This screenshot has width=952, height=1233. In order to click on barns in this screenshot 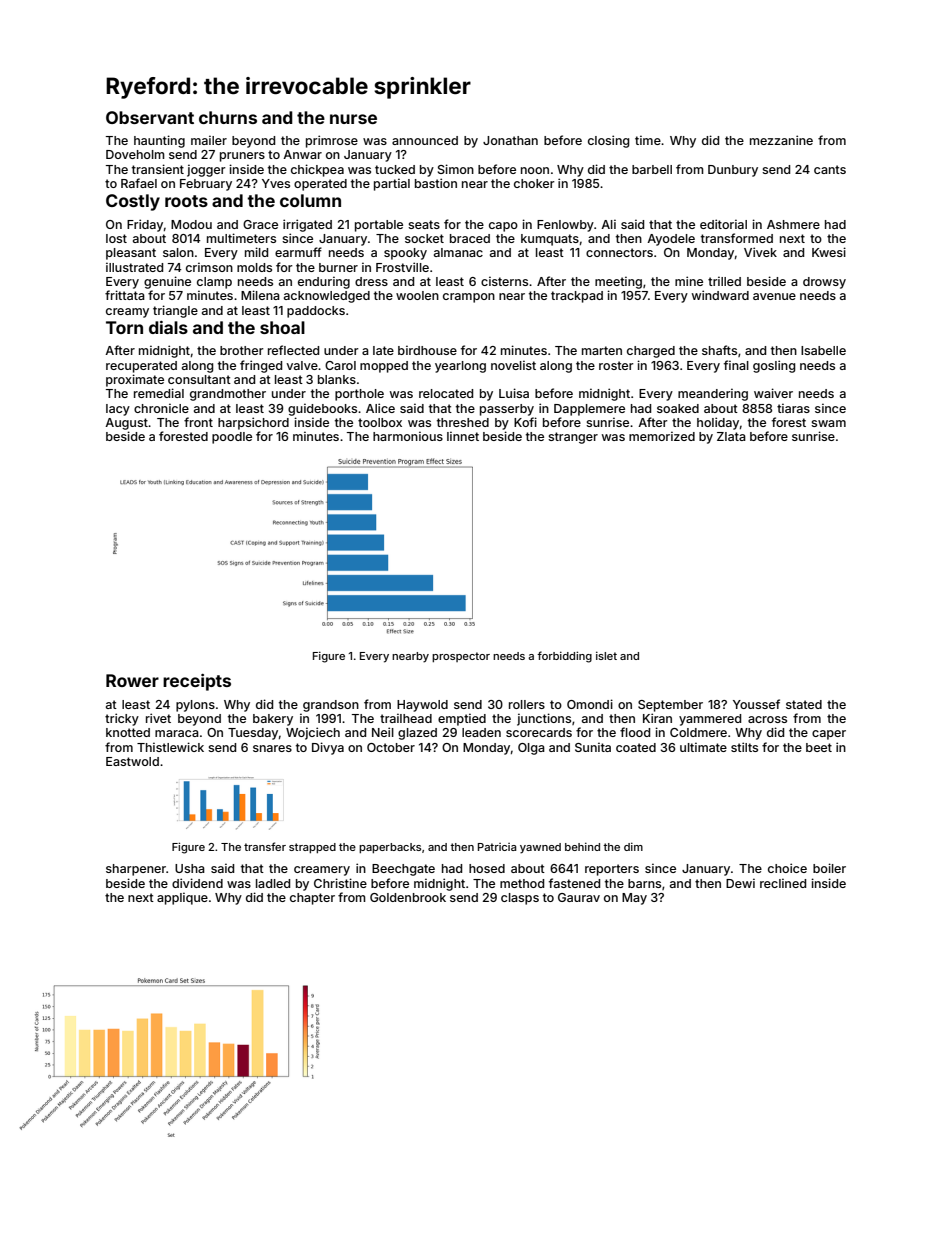, I will do `click(644, 883)`.
